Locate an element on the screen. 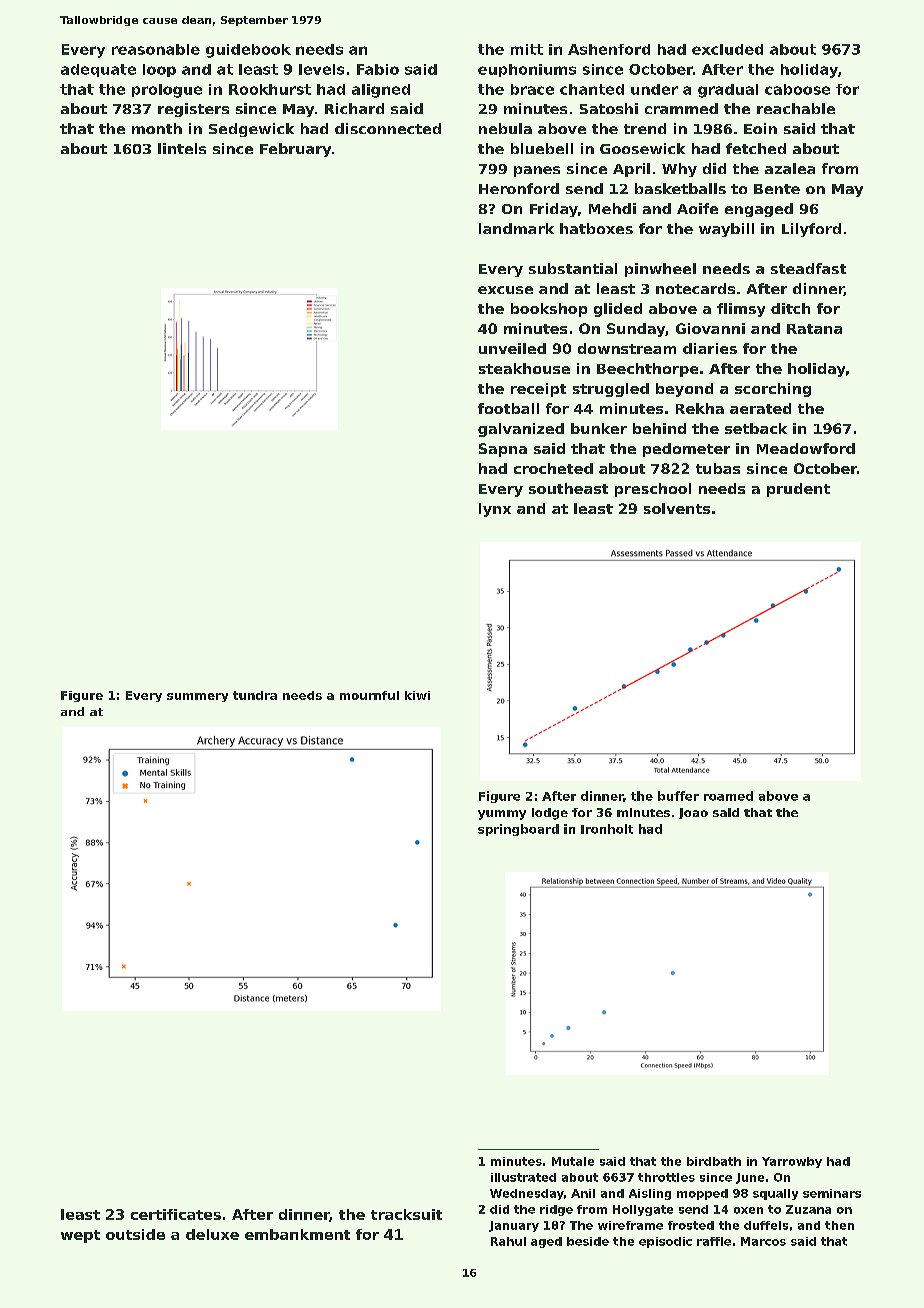  embankment is located at coordinates (297, 1234).
